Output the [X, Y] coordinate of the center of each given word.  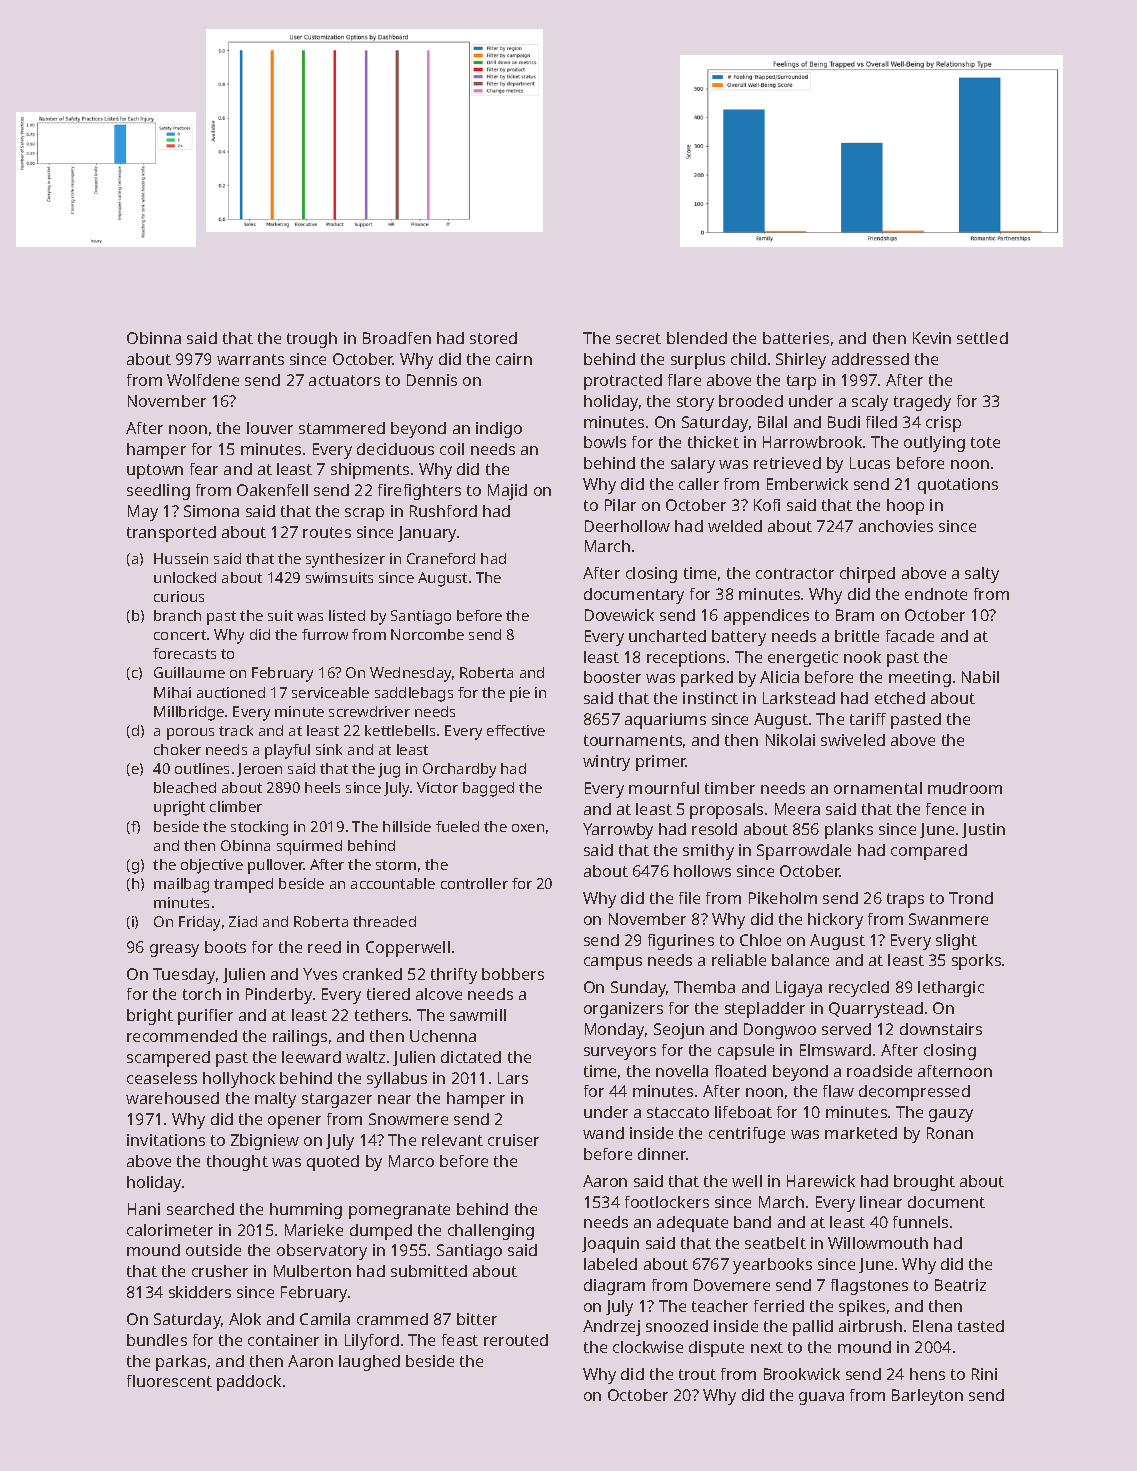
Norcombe [427, 634]
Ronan [950, 1133]
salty [982, 575]
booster [612, 677]
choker [177, 749]
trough [312, 340]
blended [697, 338]
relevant [452, 1140]
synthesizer [345, 560]
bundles [157, 1340]
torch [202, 994]
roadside [879, 1071]
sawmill [478, 1015]
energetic [803, 659]
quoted [333, 1163]
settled [982, 338]
